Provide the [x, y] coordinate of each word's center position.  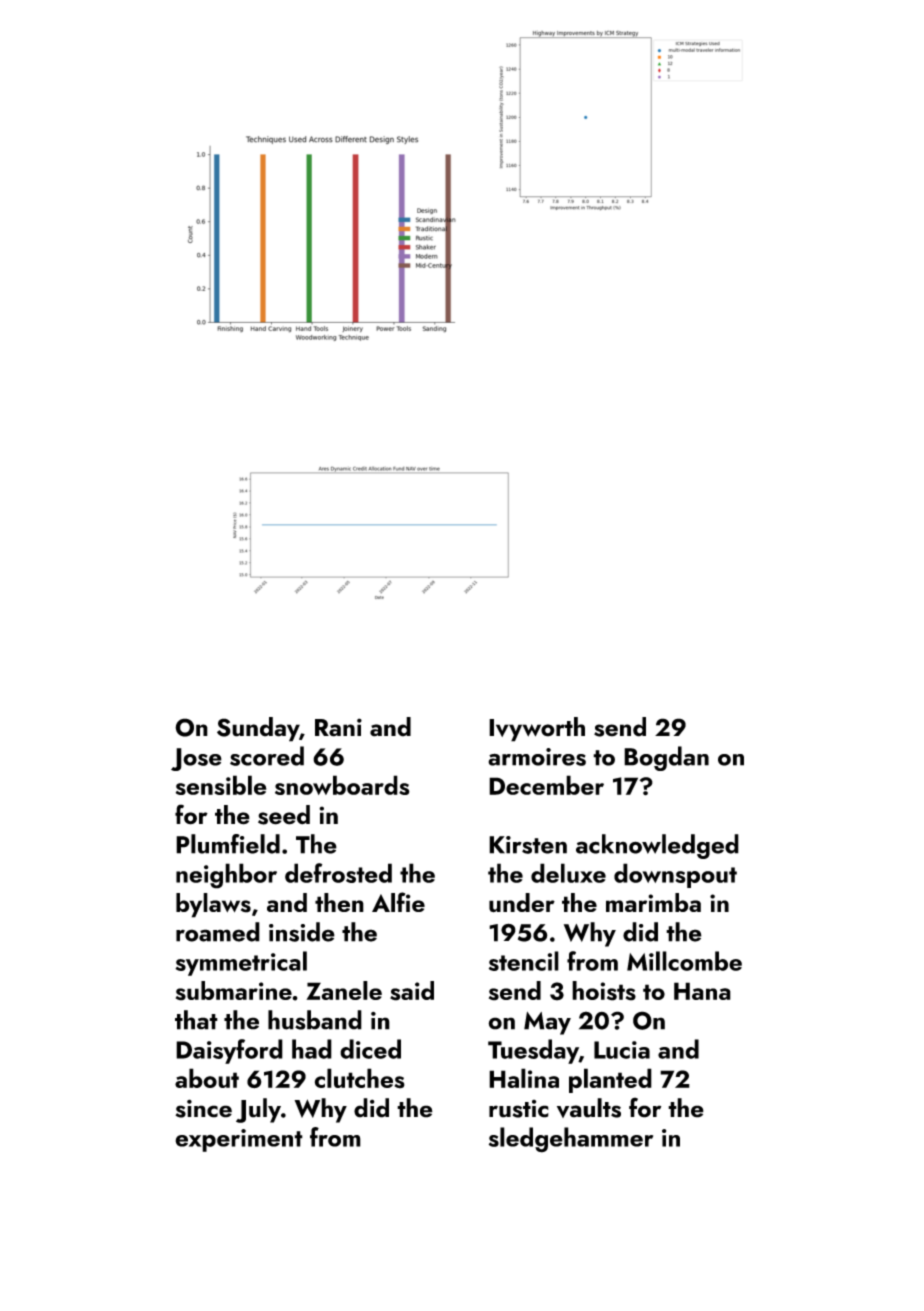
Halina [524, 1078]
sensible [221, 785]
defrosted [338, 873]
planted [610, 1080]
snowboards [342, 785]
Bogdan [666, 758]
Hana [702, 991]
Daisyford [229, 1051]
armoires [537, 757]
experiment [239, 1140]
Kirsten [528, 845]
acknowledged [657, 846]
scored [267, 756]
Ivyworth [537, 729]
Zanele [344, 990]
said [412, 991]
